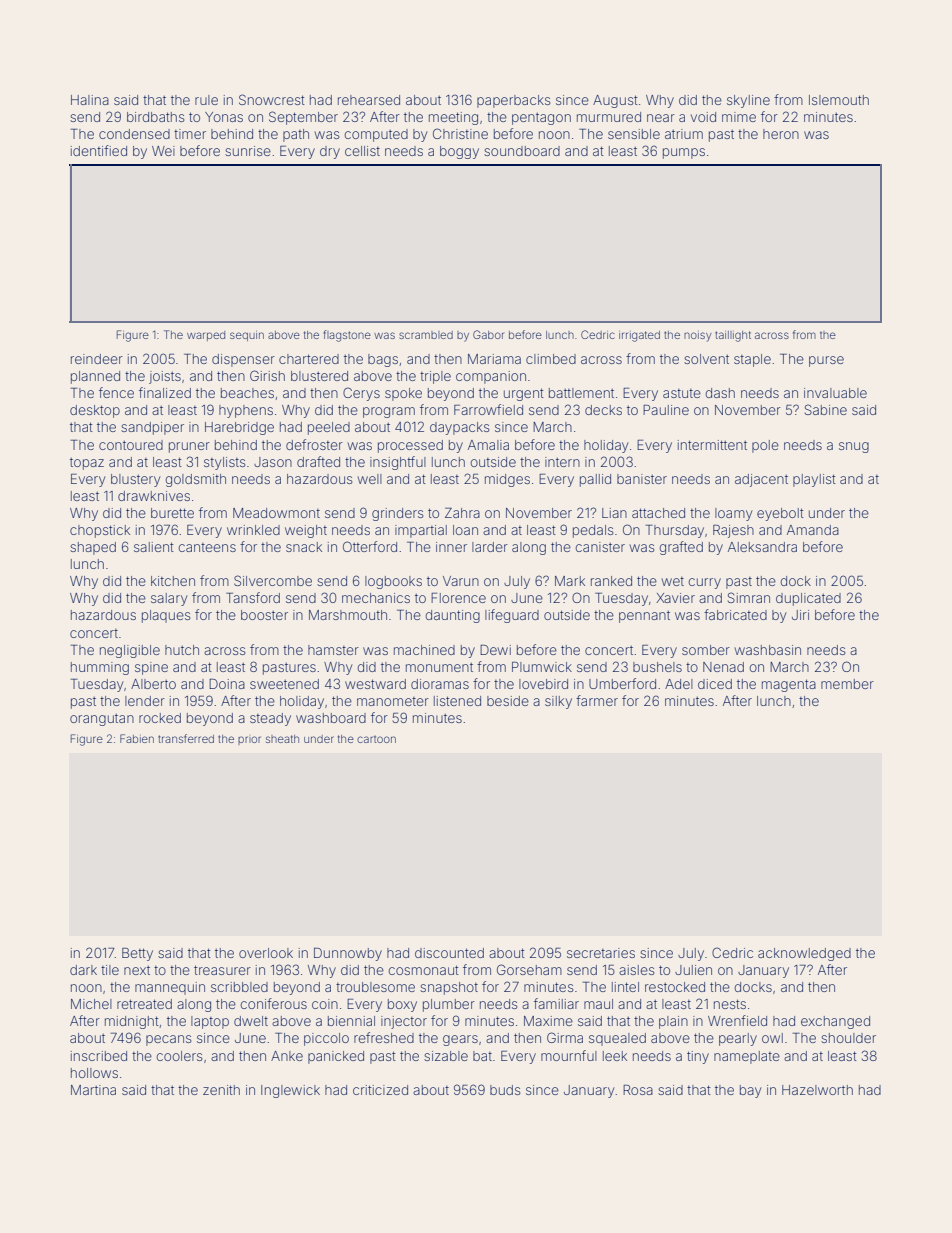  What do you see at coordinates (369, 100) in the screenshot?
I see `rehearsed` at bounding box center [369, 100].
